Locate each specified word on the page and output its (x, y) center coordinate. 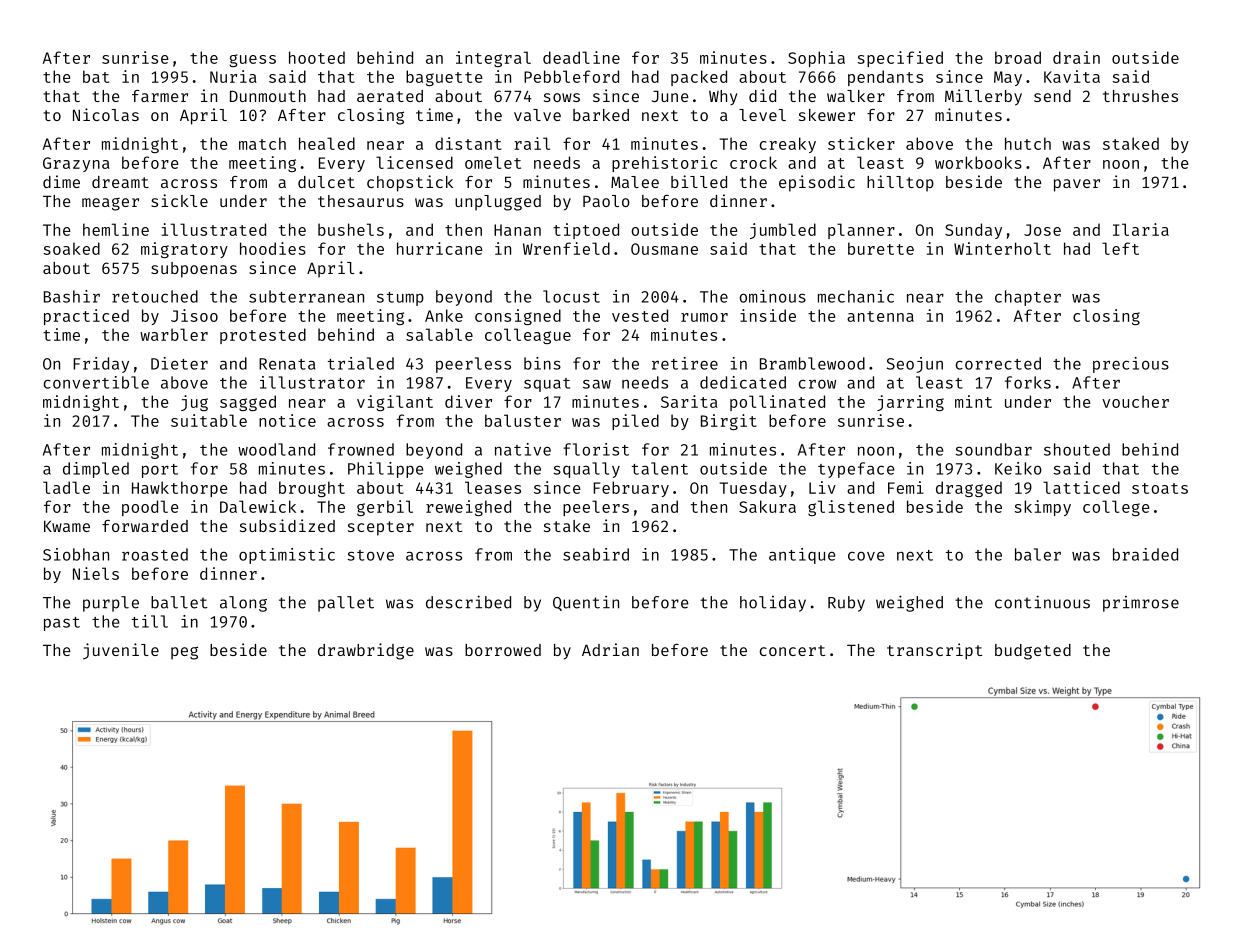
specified (900, 59)
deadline (581, 57)
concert (792, 650)
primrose (1141, 604)
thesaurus (361, 201)
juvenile (121, 651)
